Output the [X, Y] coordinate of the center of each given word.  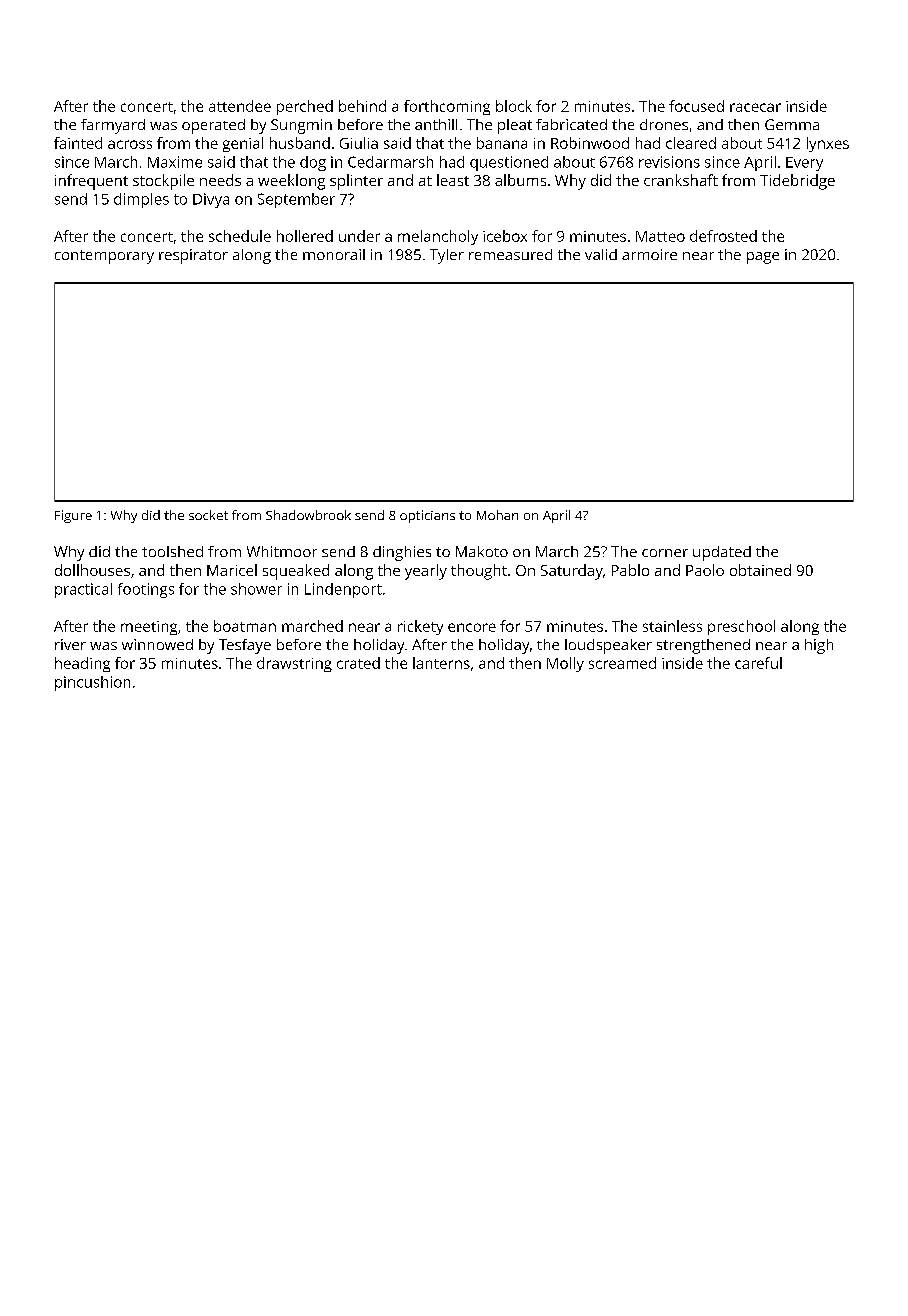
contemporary [104, 257]
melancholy [438, 237]
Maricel [232, 570]
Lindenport [343, 590]
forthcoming [447, 107]
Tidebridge [797, 182]
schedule [240, 236]
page [763, 258]
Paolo [705, 570]
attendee [240, 106]
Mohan [497, 515]
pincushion [92, 683]
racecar [755, 107]
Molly [565, 664]
